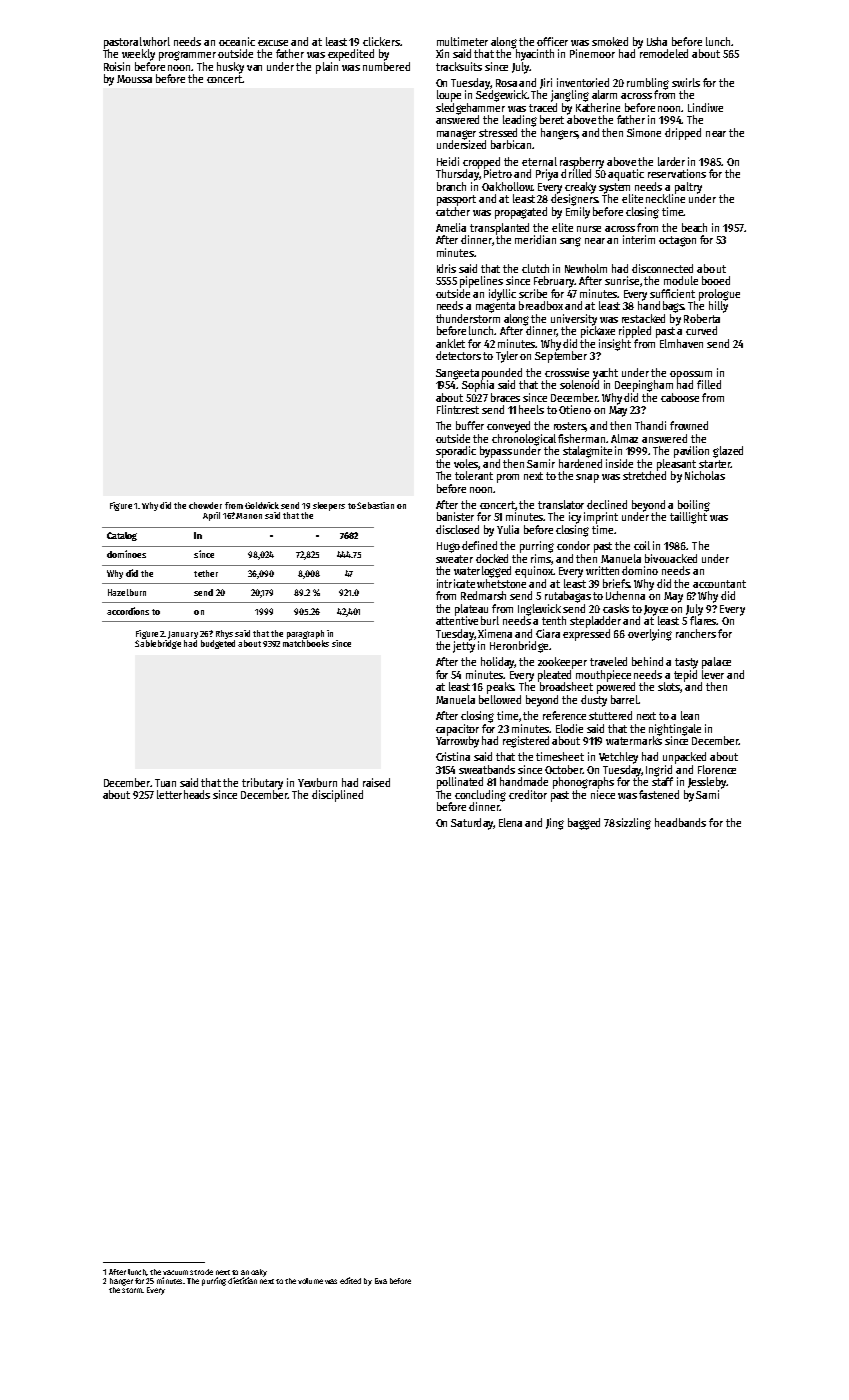  What do you see at coordinates (117, 66) in the screenshot?
I see `Roisin` at bounding box center [117, 66].
